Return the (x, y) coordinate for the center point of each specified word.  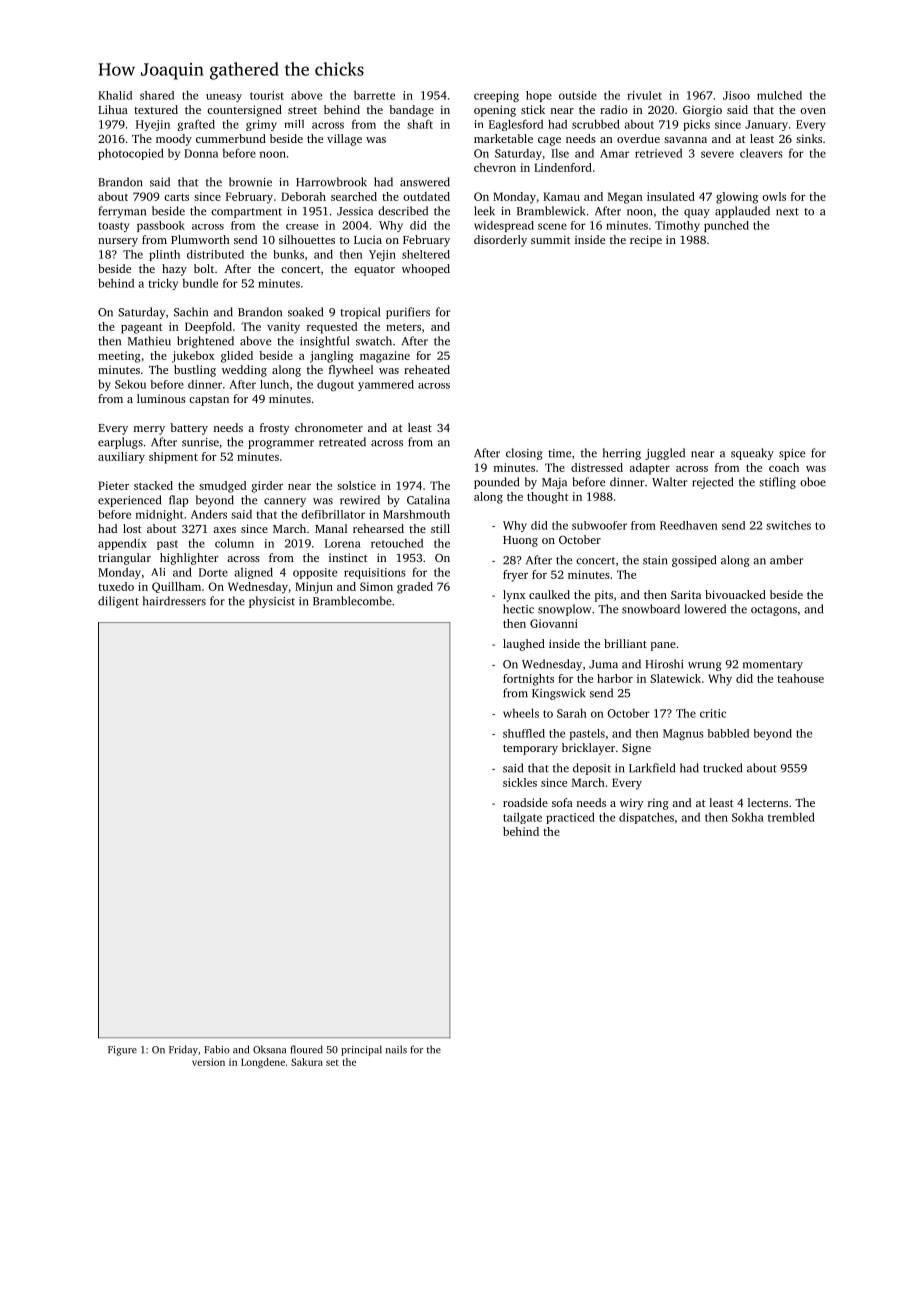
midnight (159, 515)
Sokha (748, 817)
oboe (813, 482)
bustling (195, 371)
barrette (374, 95)
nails (396, 1049)
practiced (570, 818)
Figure (122, 1051)
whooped (426, 270)
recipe (646, 241)
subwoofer (599, 525)
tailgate (522, 818)
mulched (779, 95)
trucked (722, 768)
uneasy (224, 98)
